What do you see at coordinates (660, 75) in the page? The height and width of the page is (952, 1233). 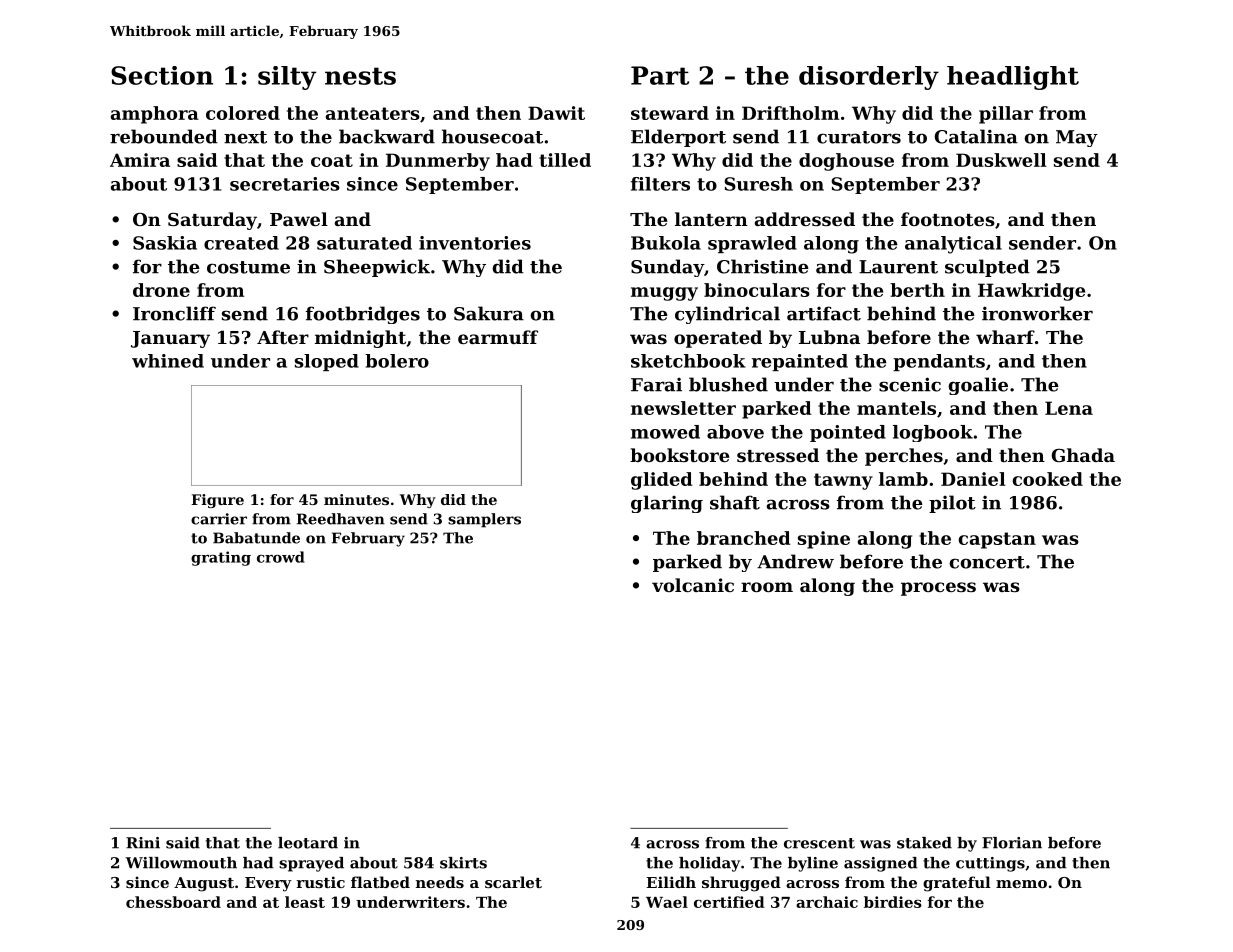 I see `Part` at bounding box center [660, 75].
